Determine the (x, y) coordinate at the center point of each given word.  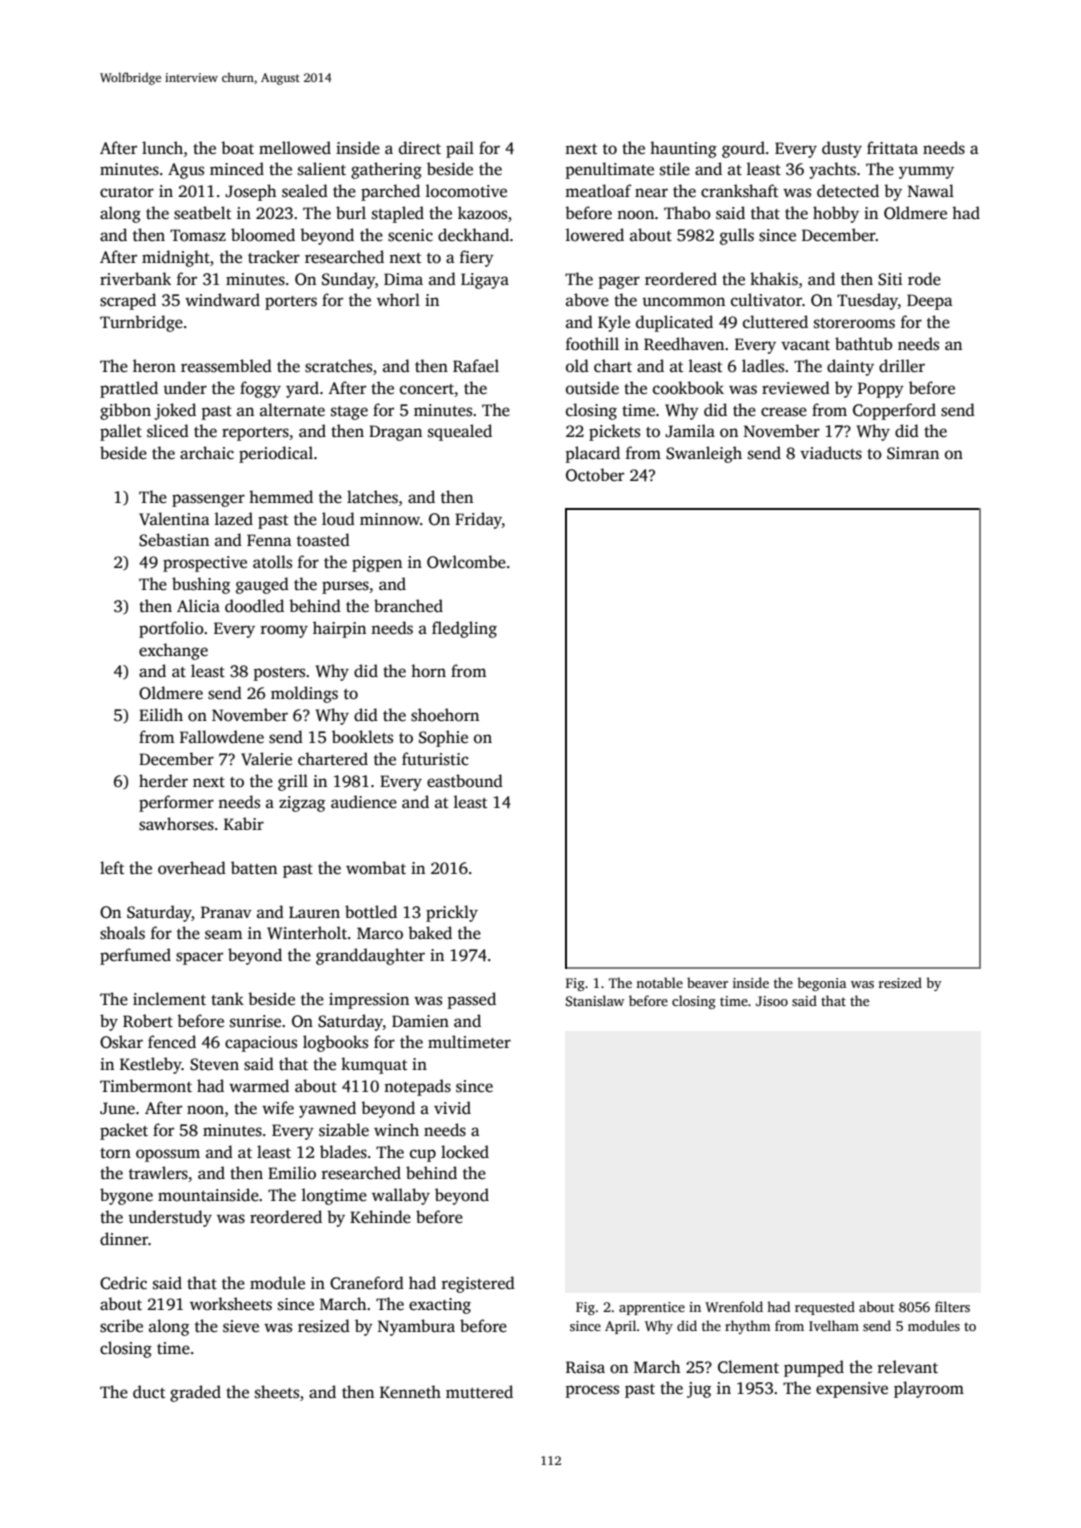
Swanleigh (704, 454)
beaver (707, 982)
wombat (376, 868)
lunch (162, 148)
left (112, 867)
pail (460, 149)
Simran (913, 453)
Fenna (269, 540)
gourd (743, 149)
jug (699, 1390)
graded (195, 1393)
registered (478, 1284)
